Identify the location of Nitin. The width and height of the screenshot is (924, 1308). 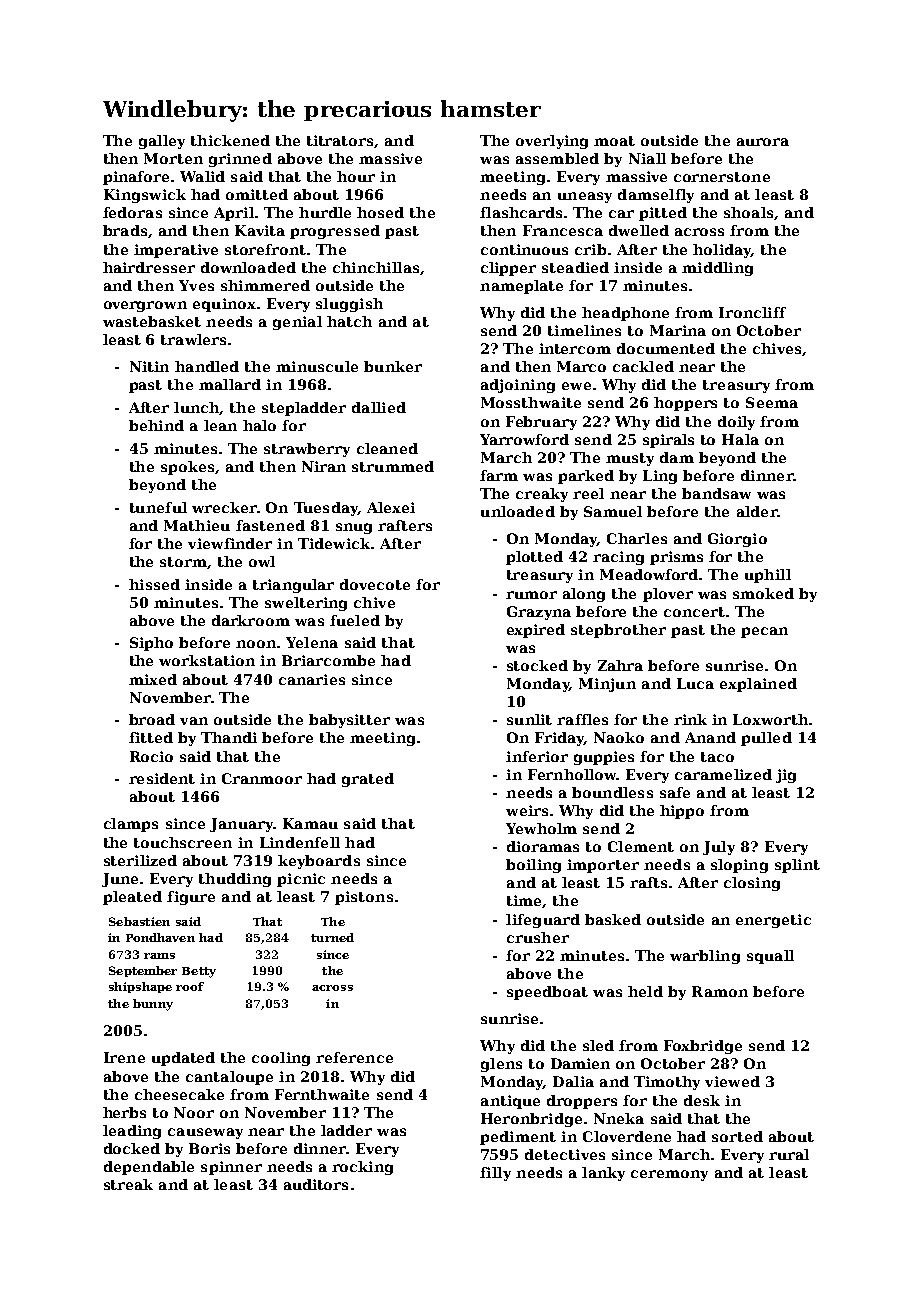
(149, 366).
